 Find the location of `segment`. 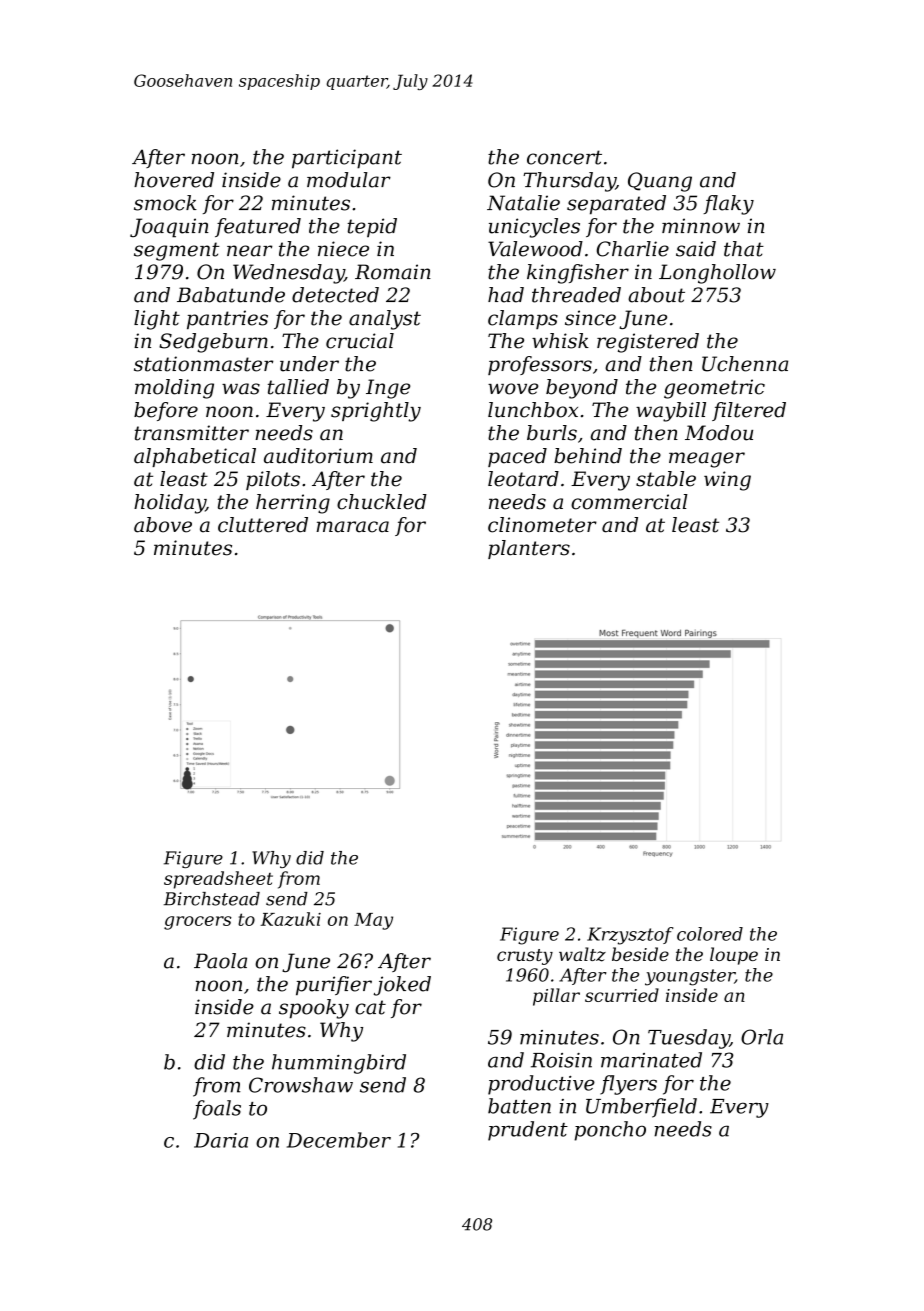

segment is located at coordinates (177, 251).
